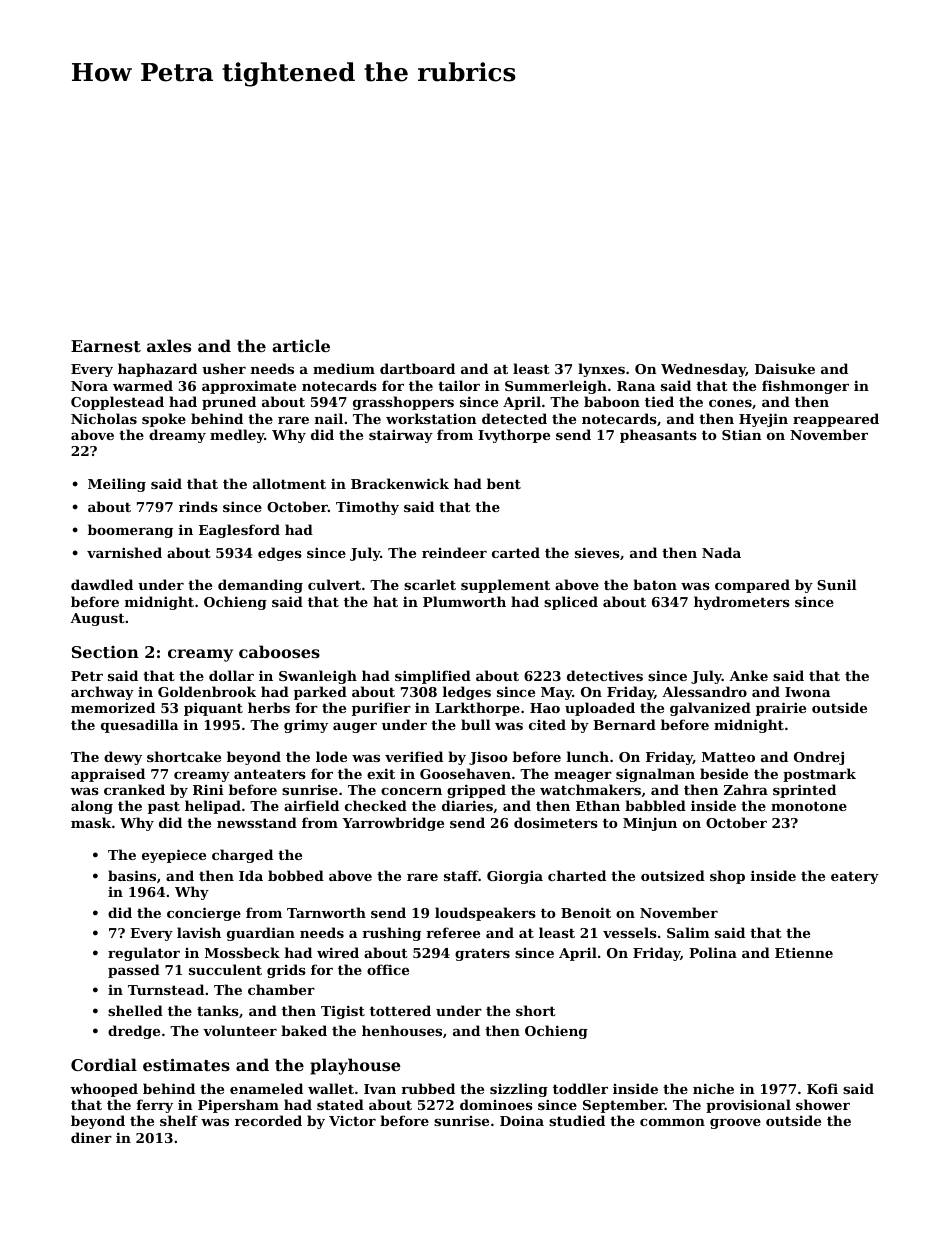 This screenshot has width=952, height=1233. I want to click on dartboard, so click(417, 368).
